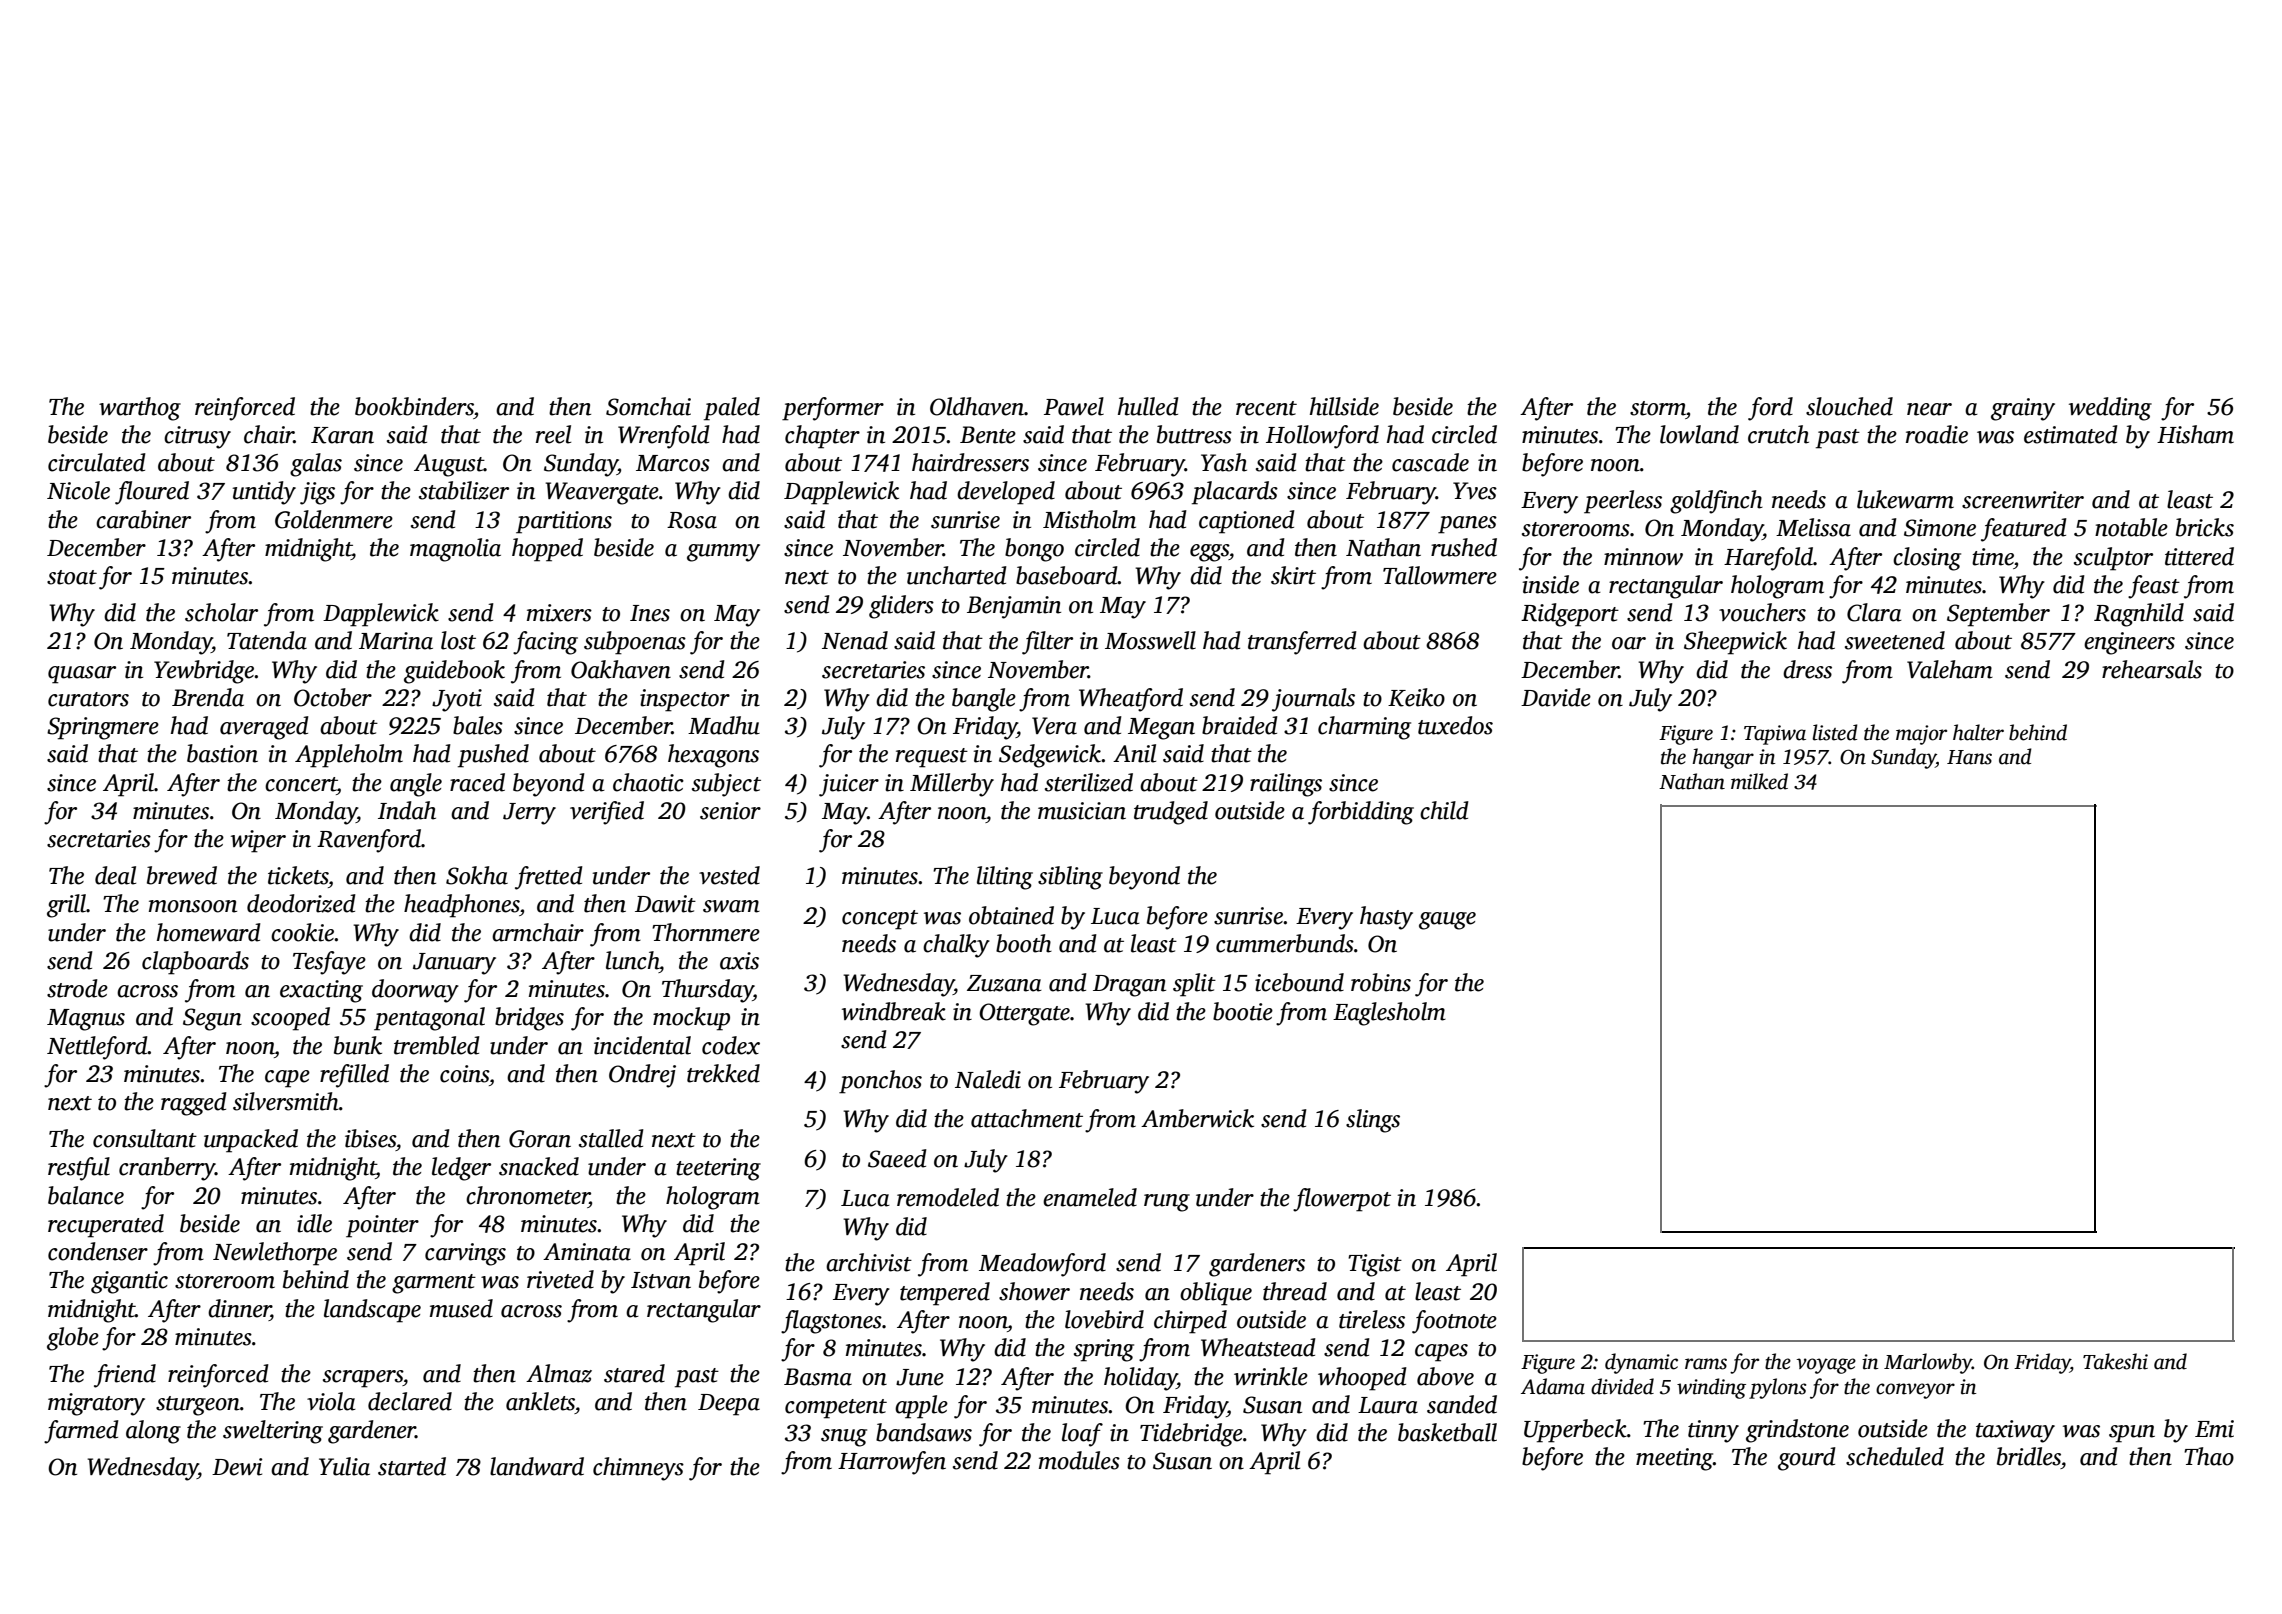 This screenshot has height=1614, width=2282. I want to click on Oldhaven, so click(977, 406).
